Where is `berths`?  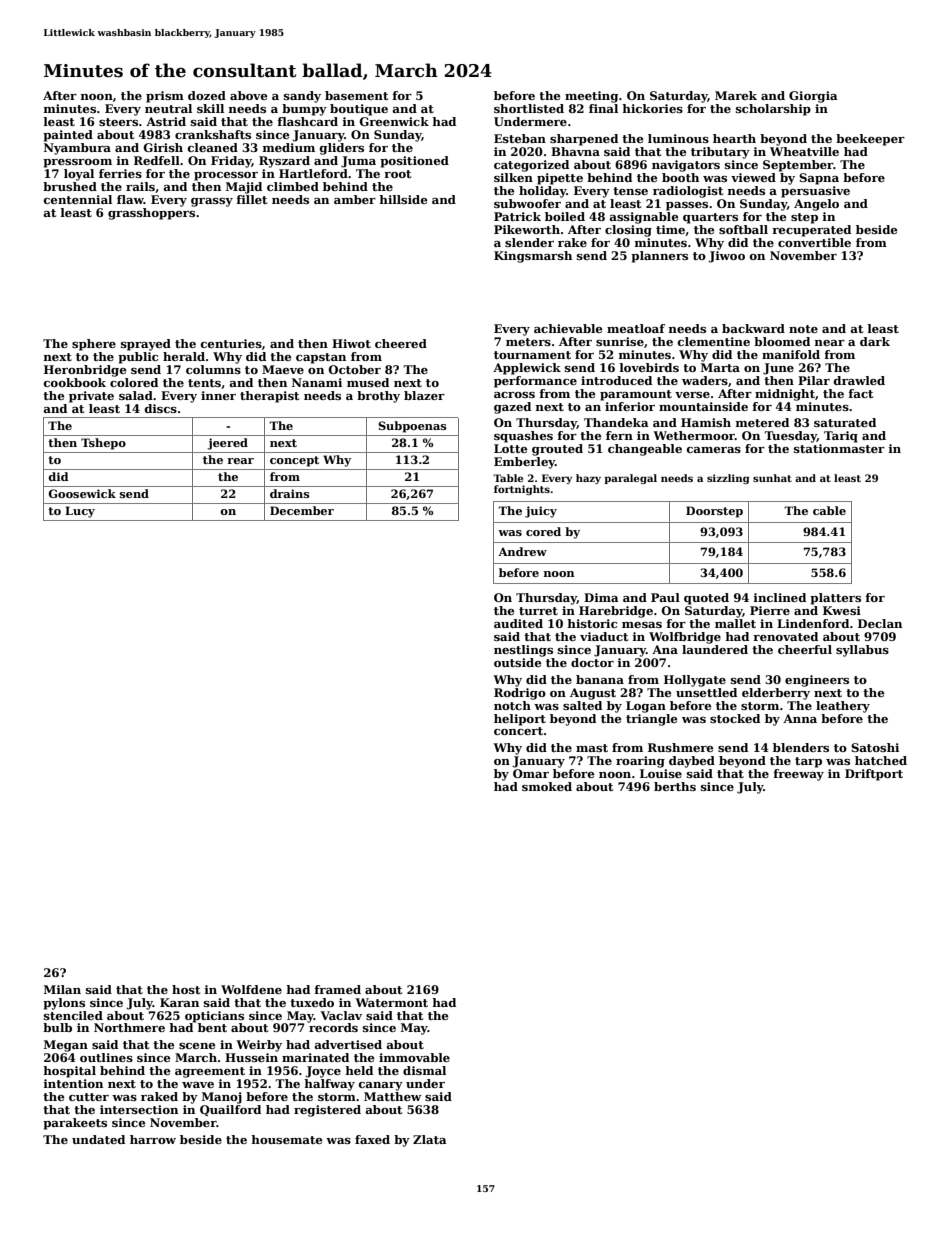 berths is located at coordinates (675, 786).
